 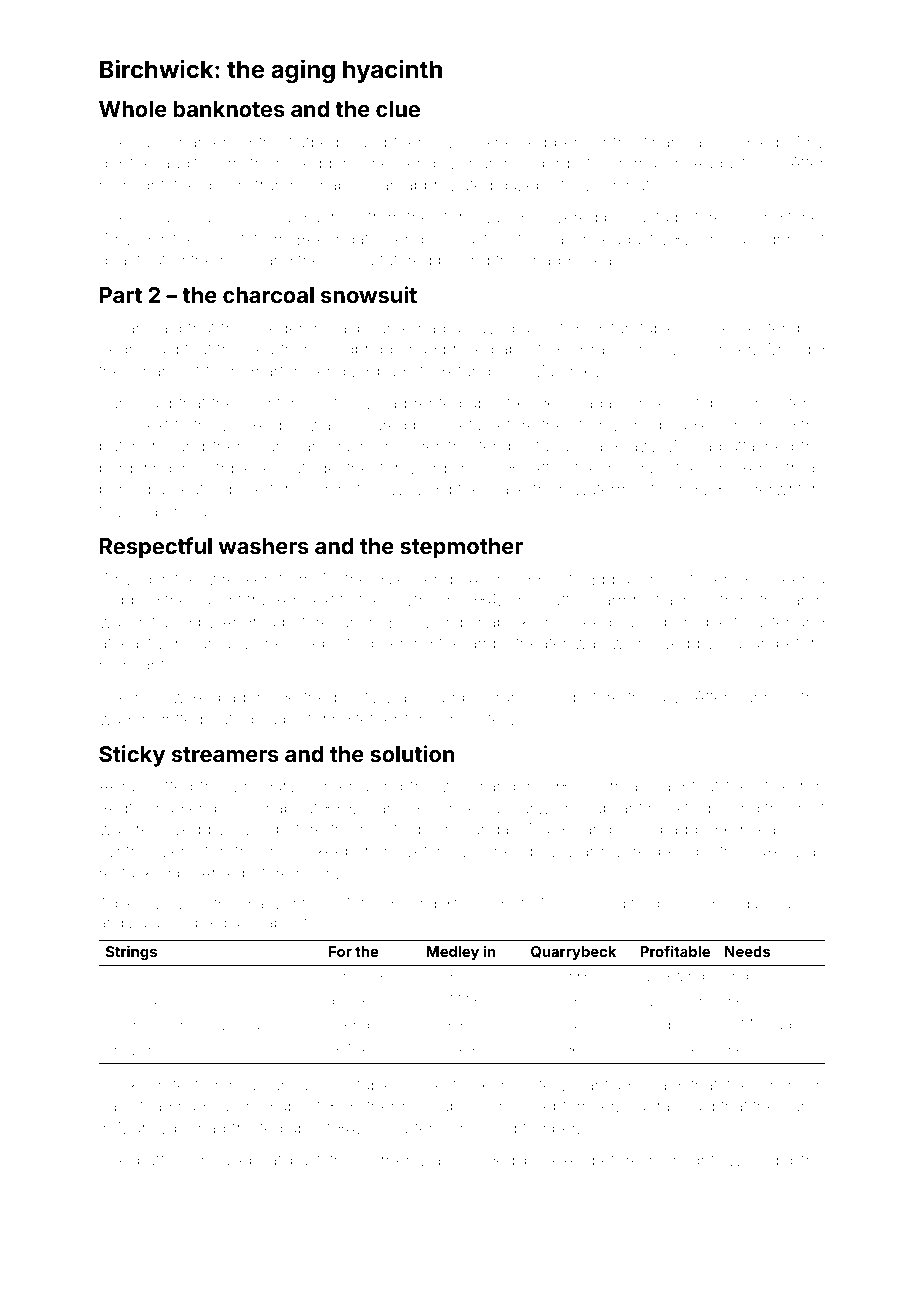 What do you see at coordinates (448, 185) in the screenshot?
I see `abbreviated` at bounding box center [448, 185].
